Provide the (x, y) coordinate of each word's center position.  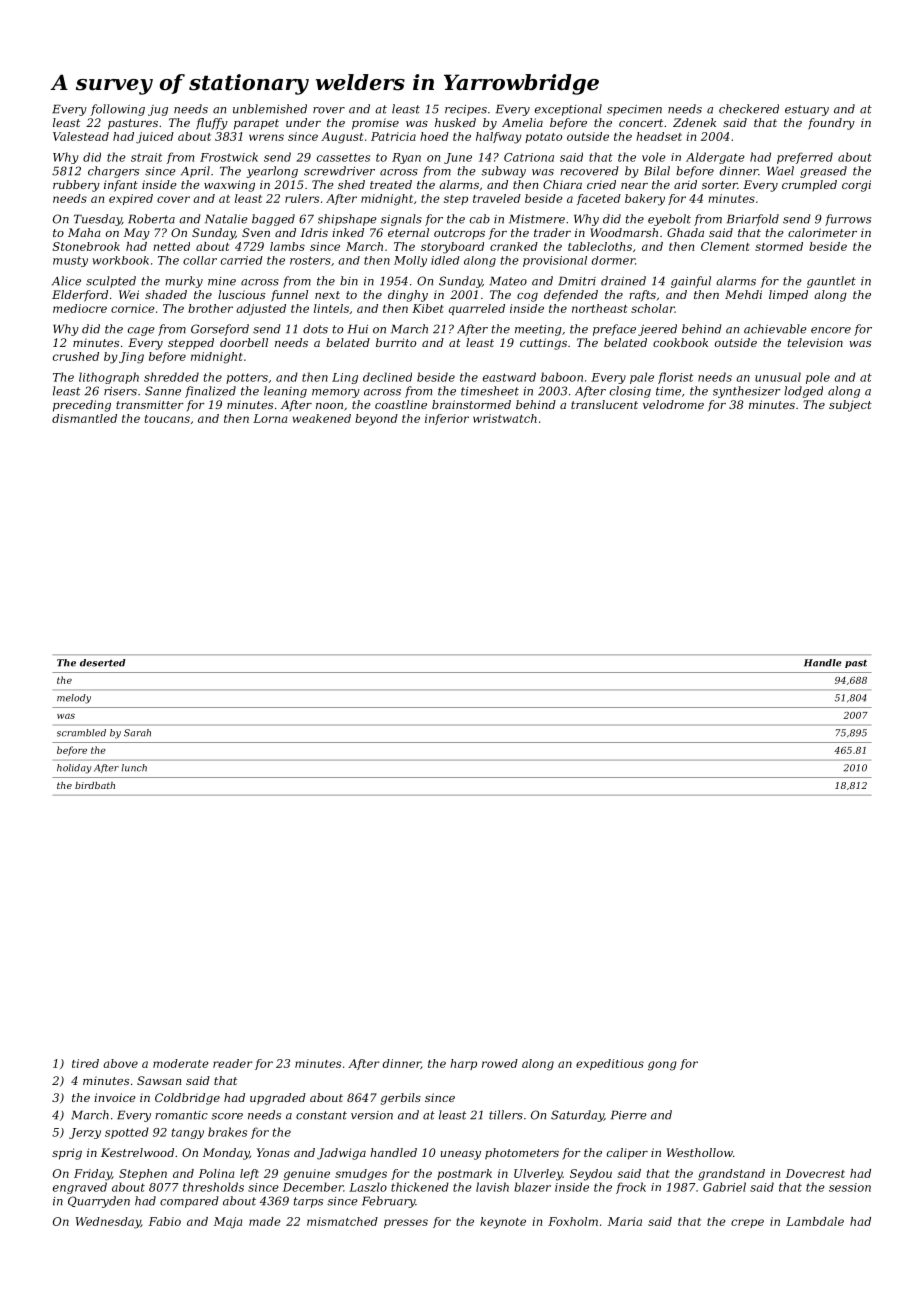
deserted (103, 663)
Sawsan (159, 1080)
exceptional (568, 110)
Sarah (137, 733)
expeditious (610, 1064)
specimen (634, 110)
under (303, 122)
